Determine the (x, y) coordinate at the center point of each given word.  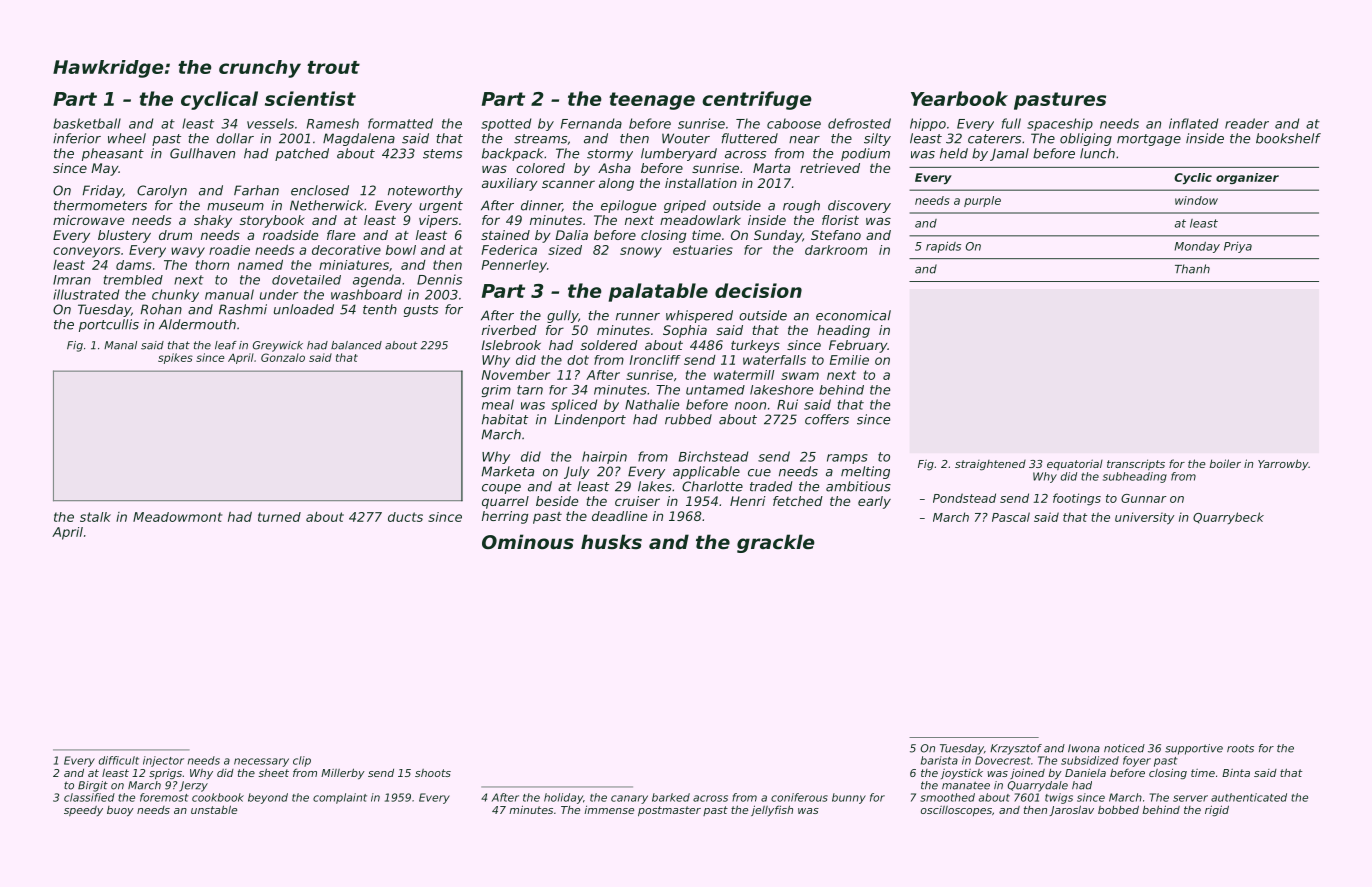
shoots (433, 773)
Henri (747, 501)
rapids (943, 247)
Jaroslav (1071, 810)
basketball (87, 123)
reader (1247, 123)
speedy (83, 811)
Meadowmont (177, 517)
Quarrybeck (1228, 518)
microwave (88, 220)
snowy (641, 252)
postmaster (669, 811)
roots (1240, 749)
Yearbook (959, 98)
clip (302, 761)
